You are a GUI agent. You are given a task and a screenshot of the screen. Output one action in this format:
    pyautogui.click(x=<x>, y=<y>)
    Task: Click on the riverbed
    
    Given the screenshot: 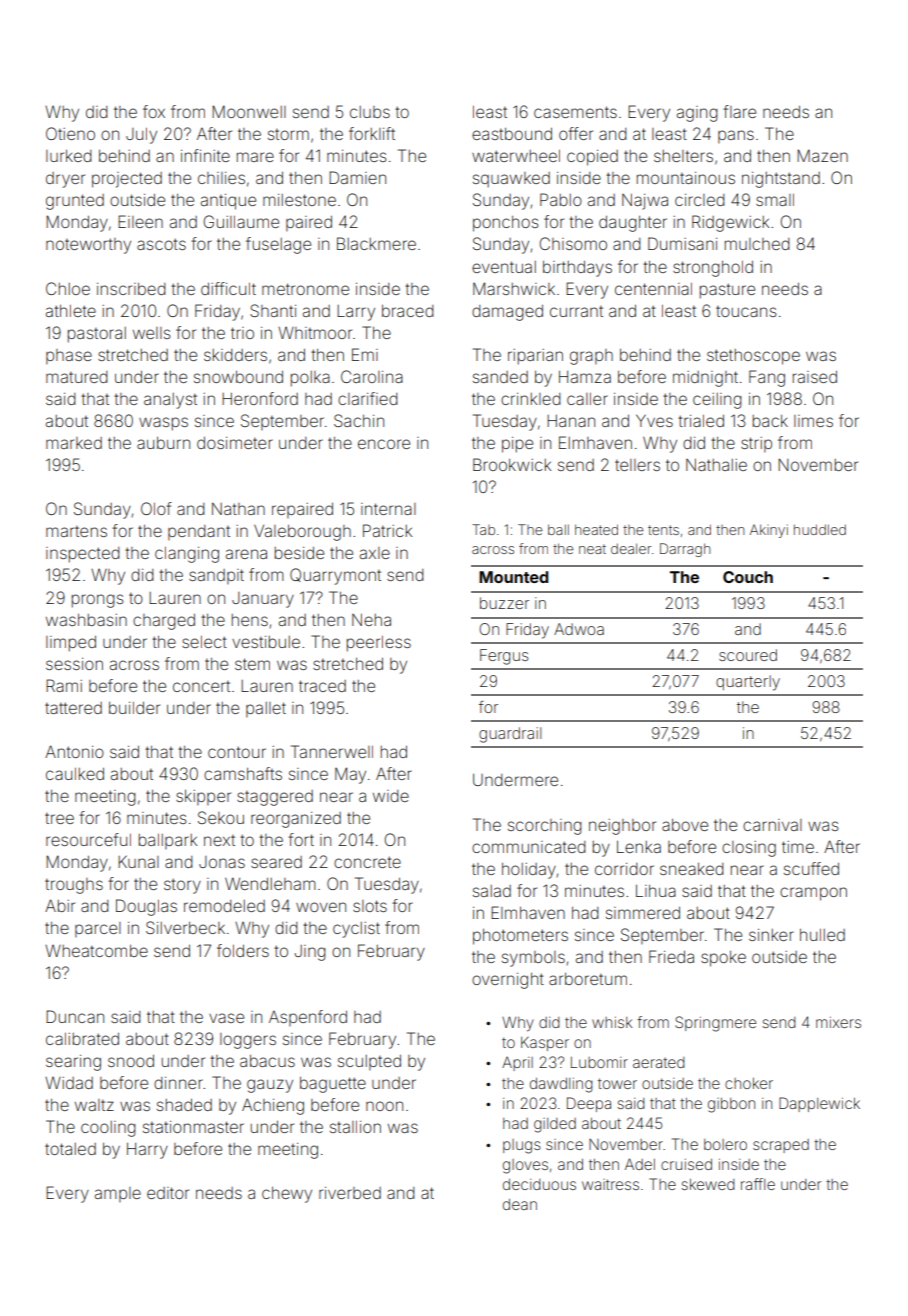 What is the action you would take?
    pyautogui.click(x=350, y=1193)
